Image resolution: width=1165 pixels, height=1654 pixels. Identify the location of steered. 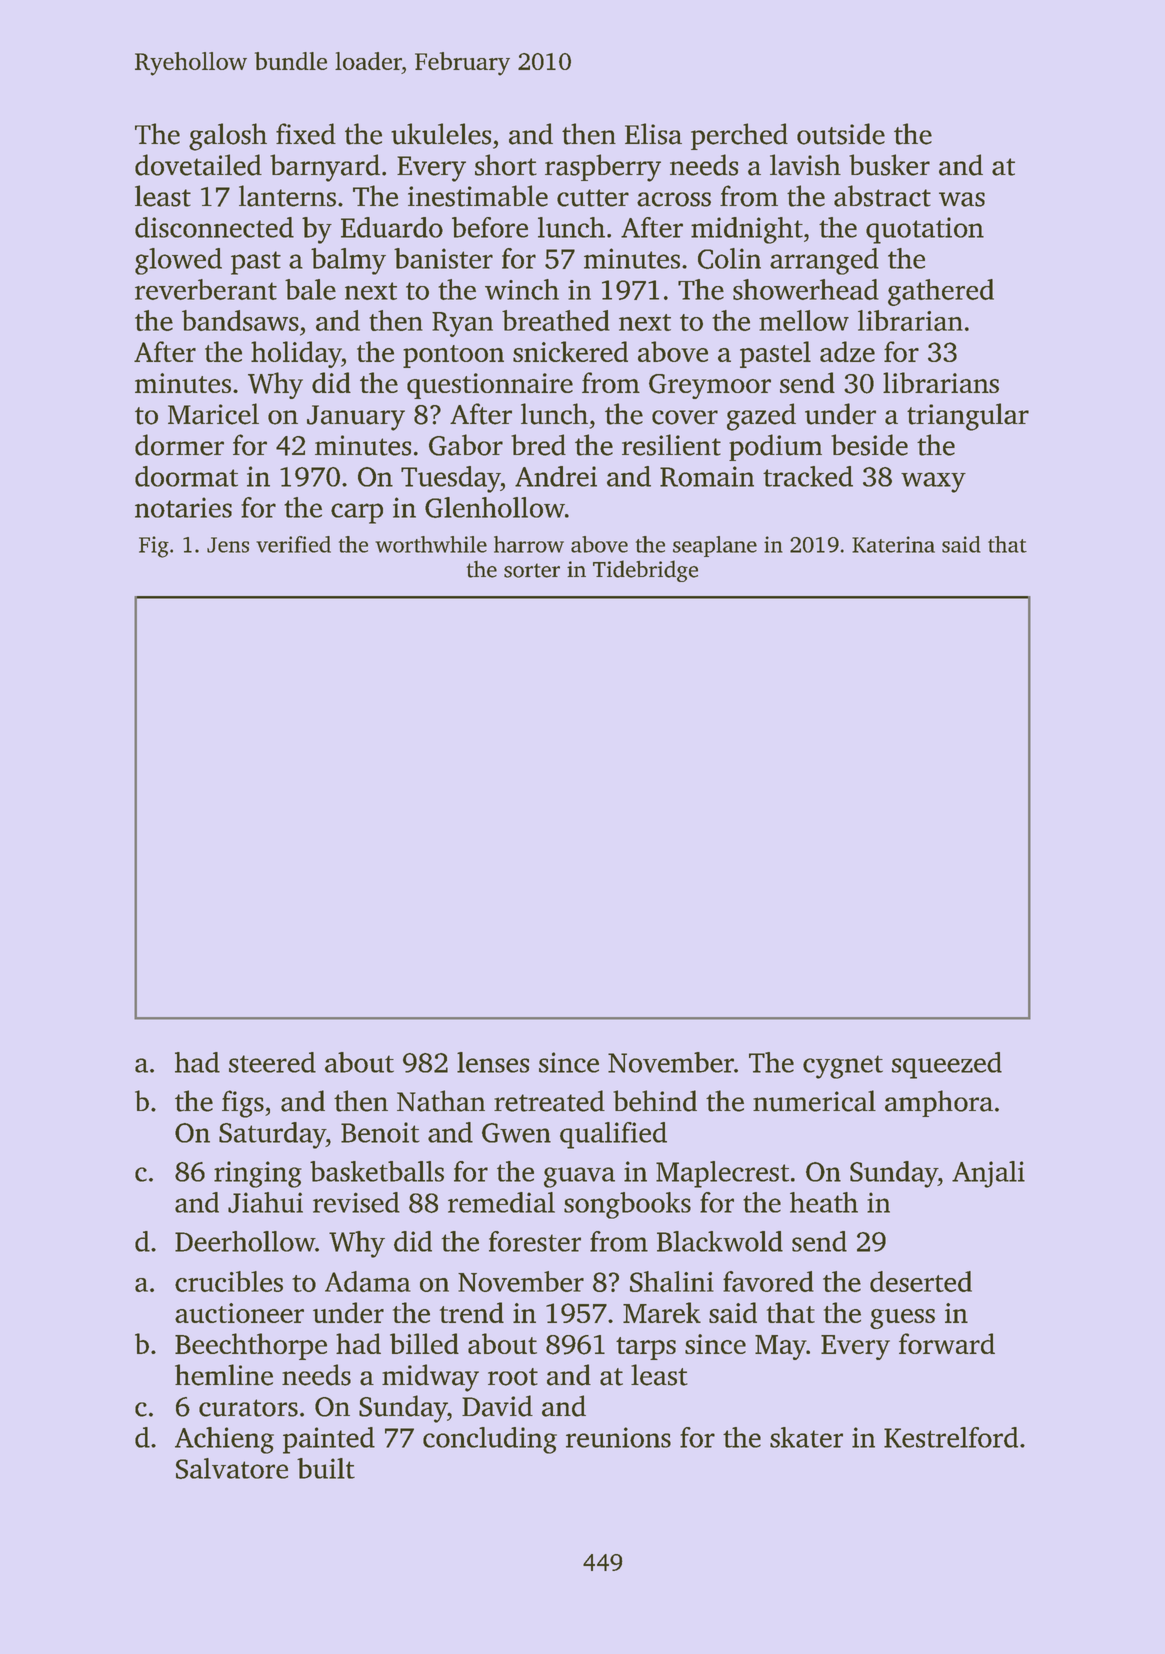
(272, 1062).
